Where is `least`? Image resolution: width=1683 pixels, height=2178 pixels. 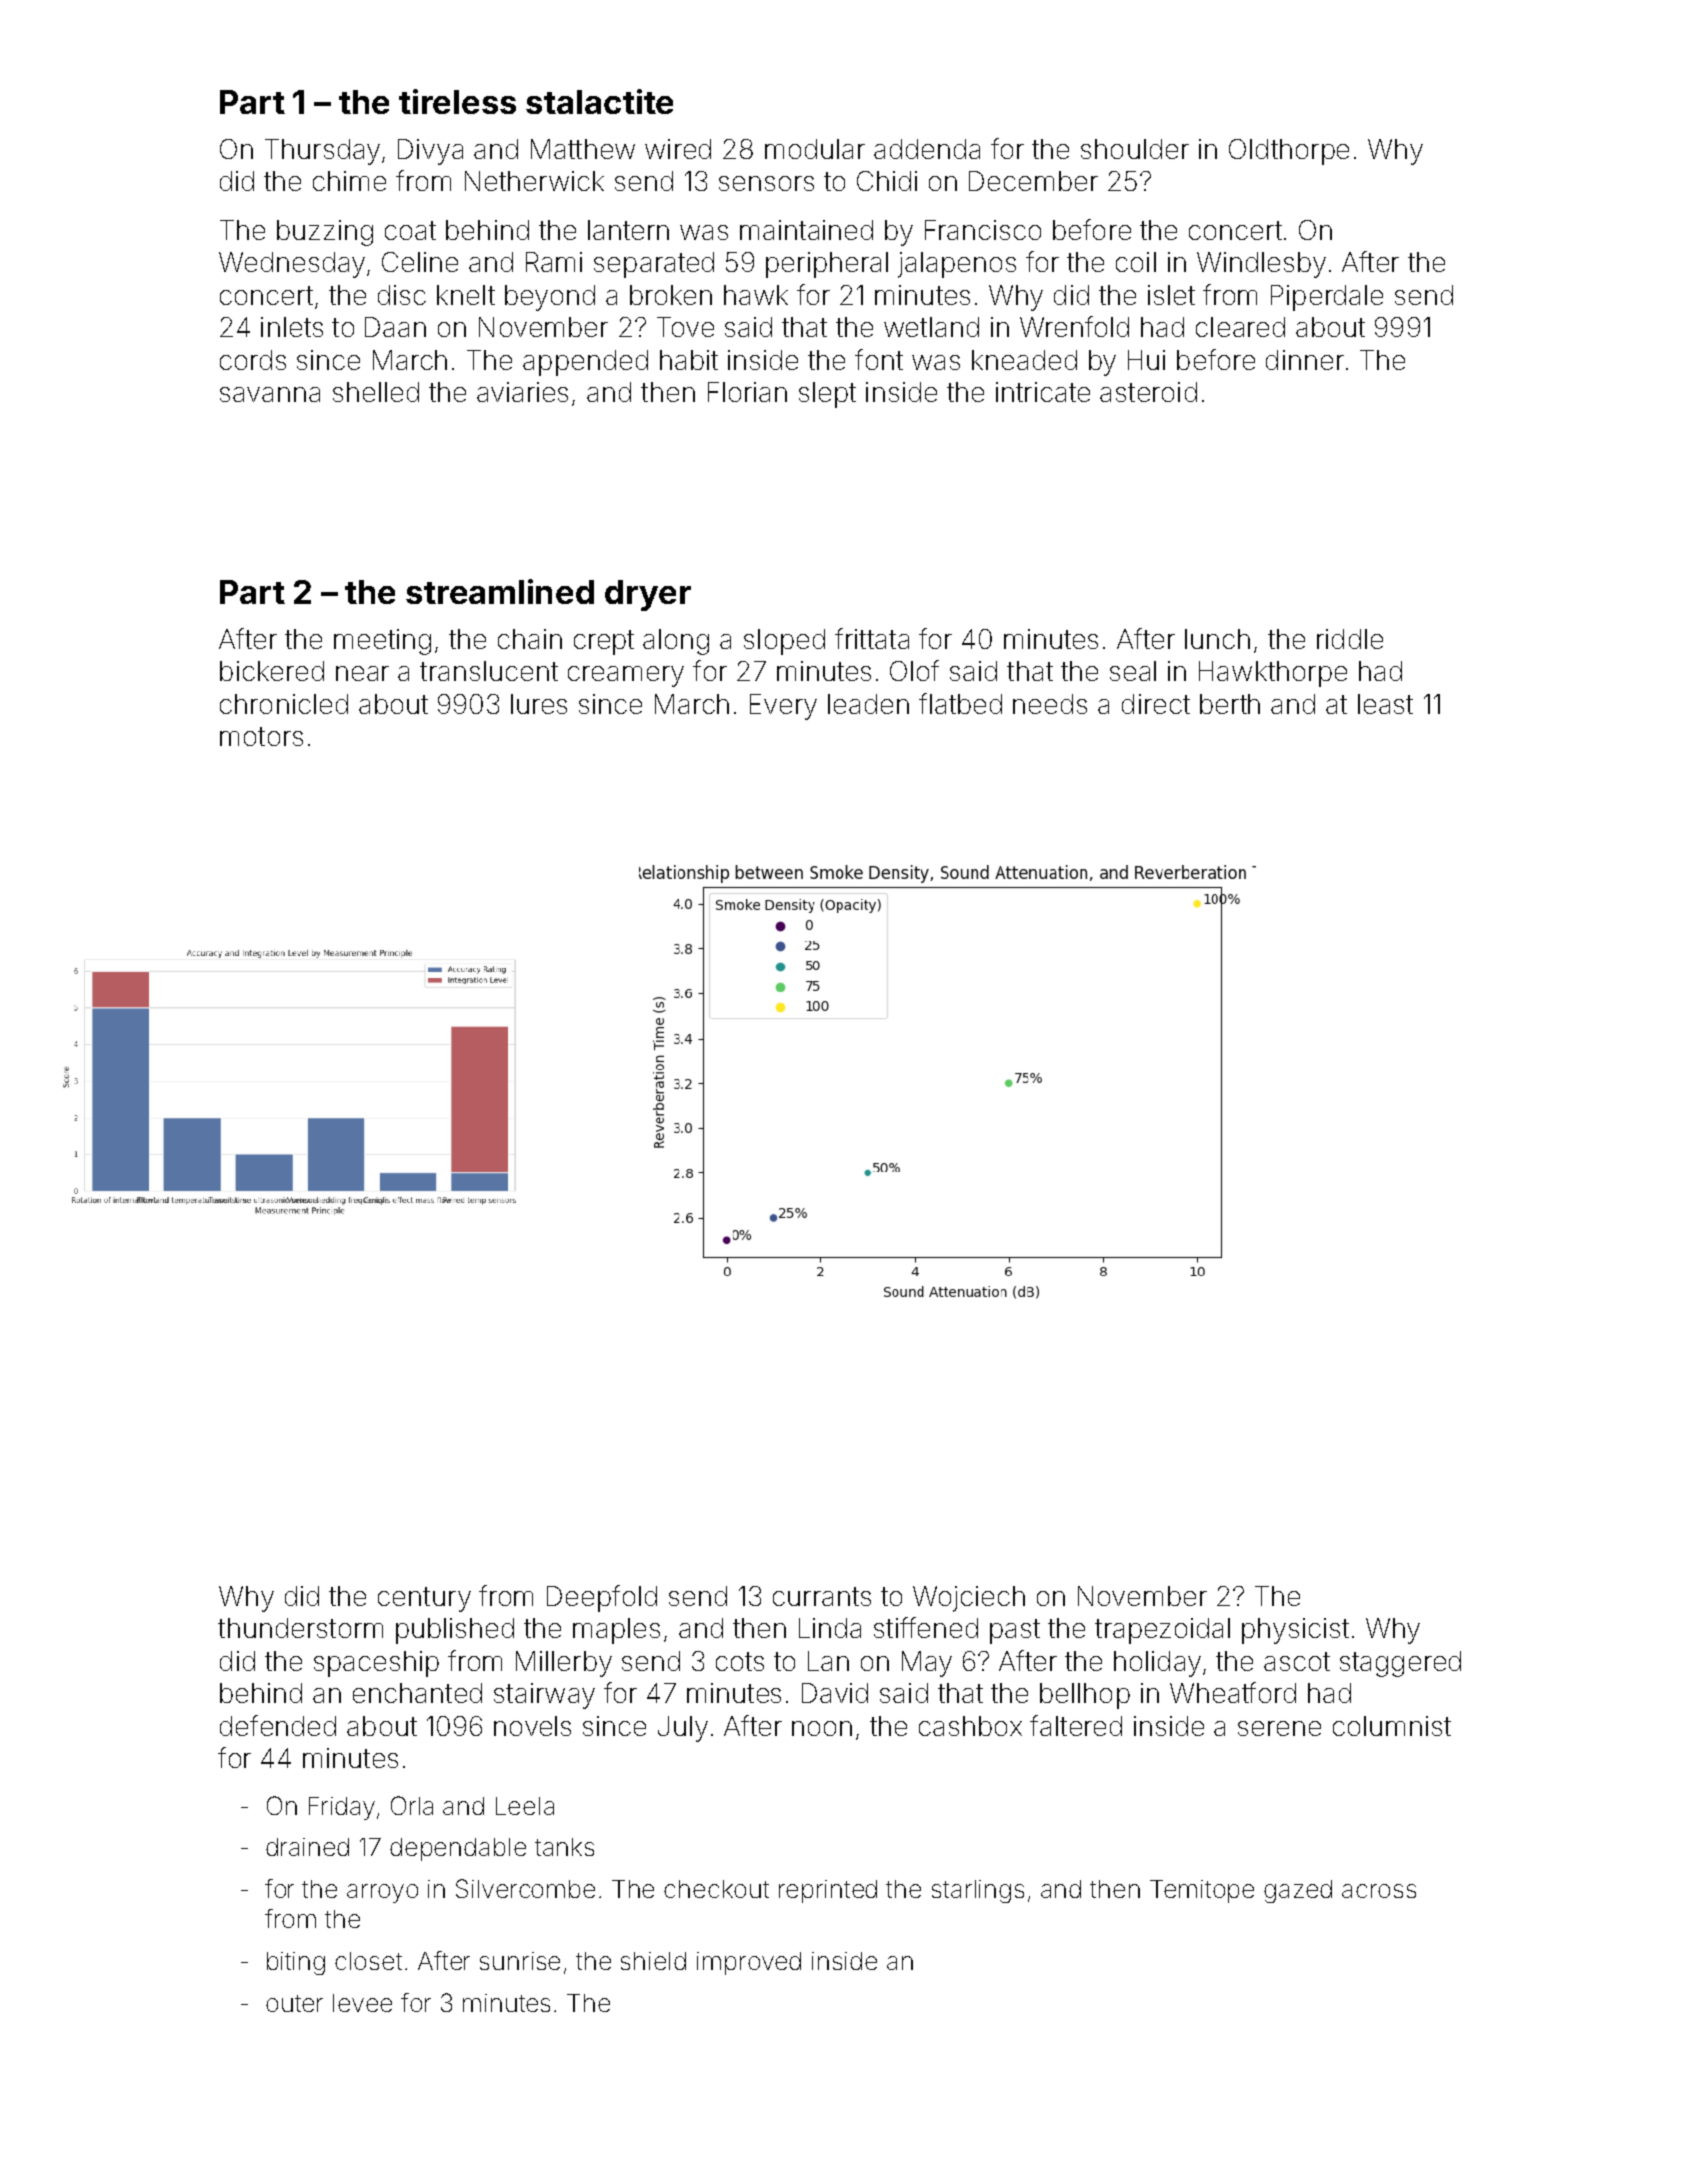
least is located at coordinates (1385, 704).
